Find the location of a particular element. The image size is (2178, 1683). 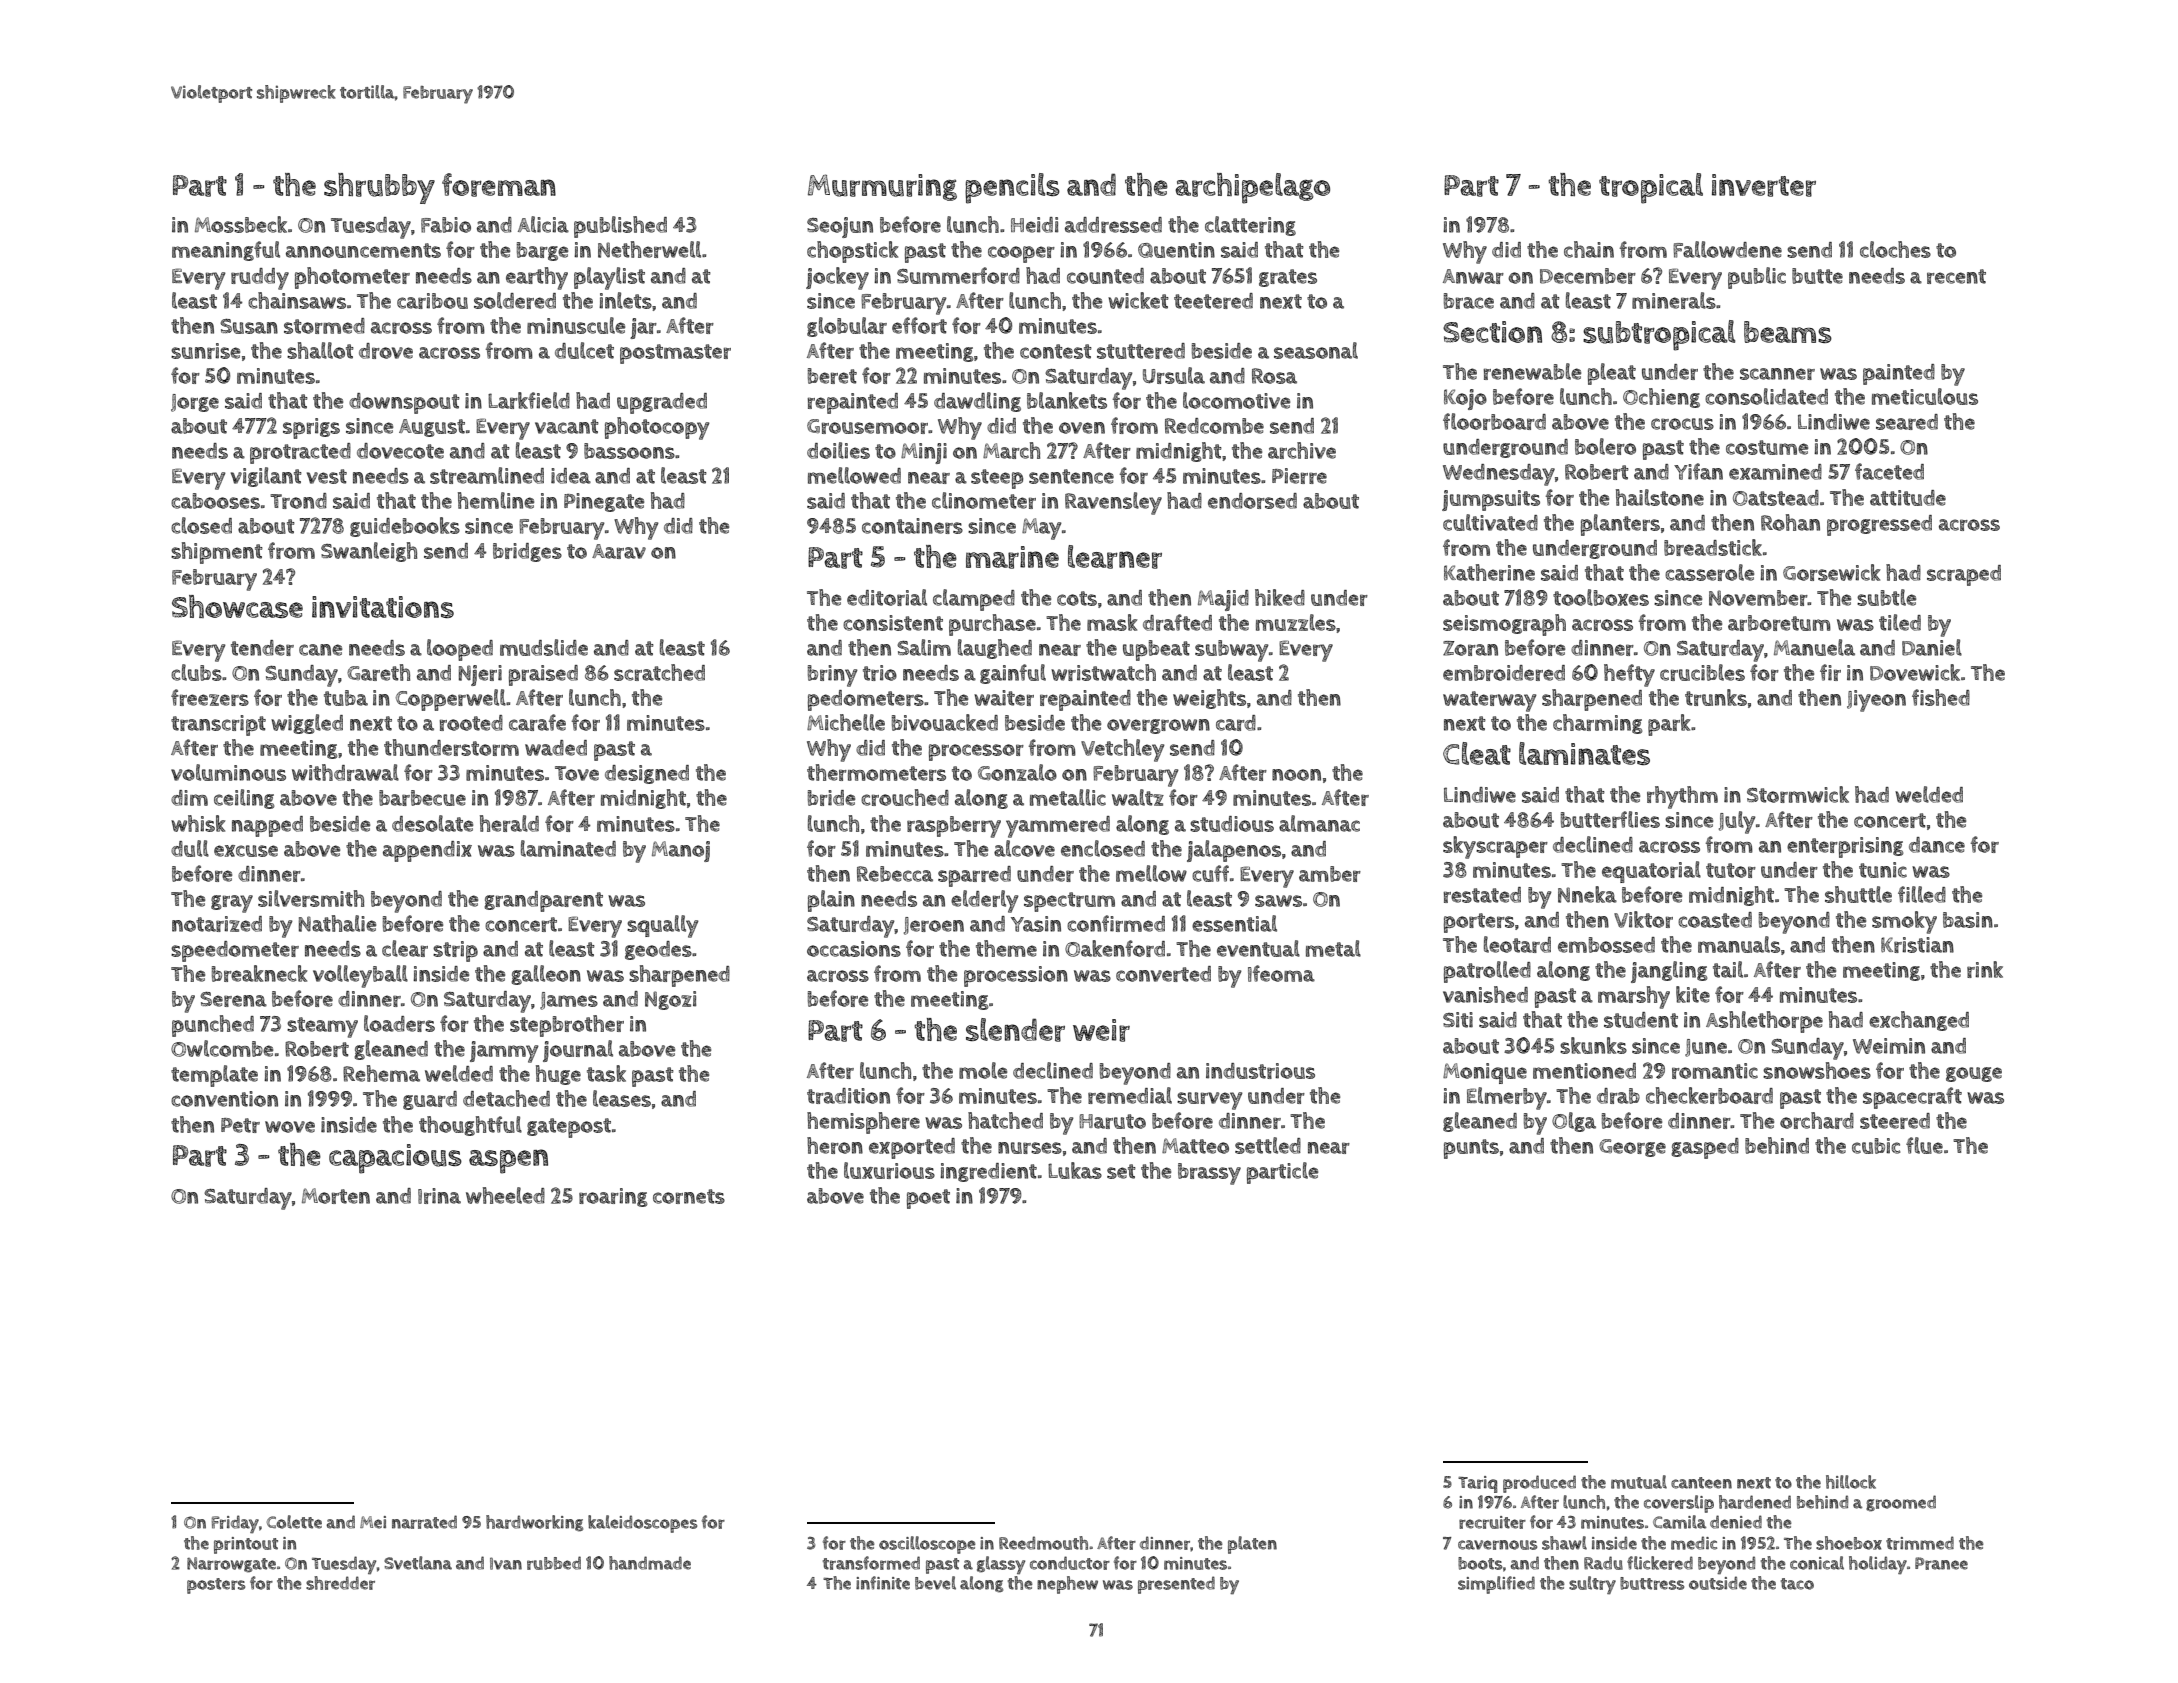

gouge is located at coordinates (1974, 1074).
